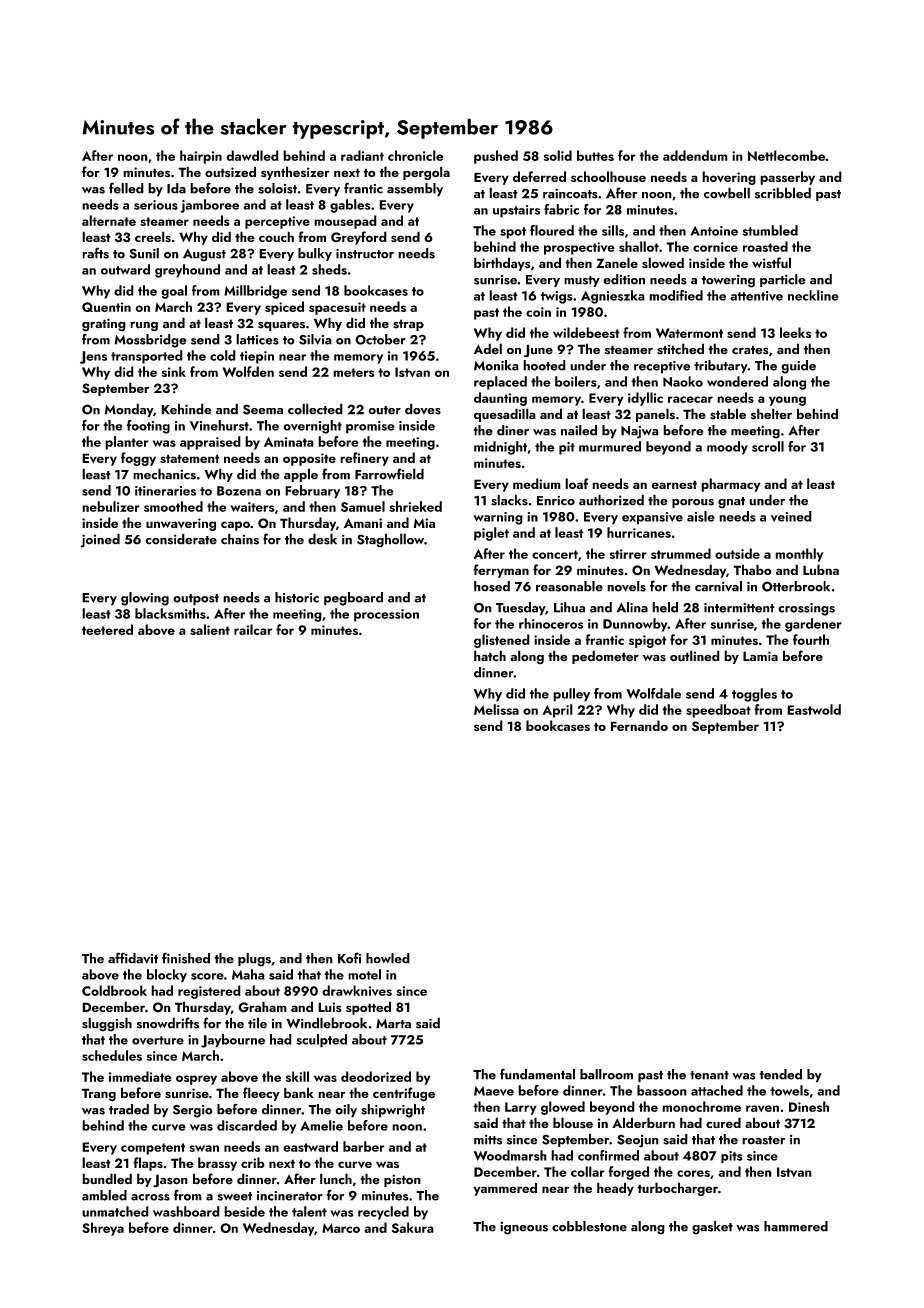 This document has width=924, height=1308. Describe the element at coordinates (589, 1226) in the document. I see `cobblestone` at that location.
